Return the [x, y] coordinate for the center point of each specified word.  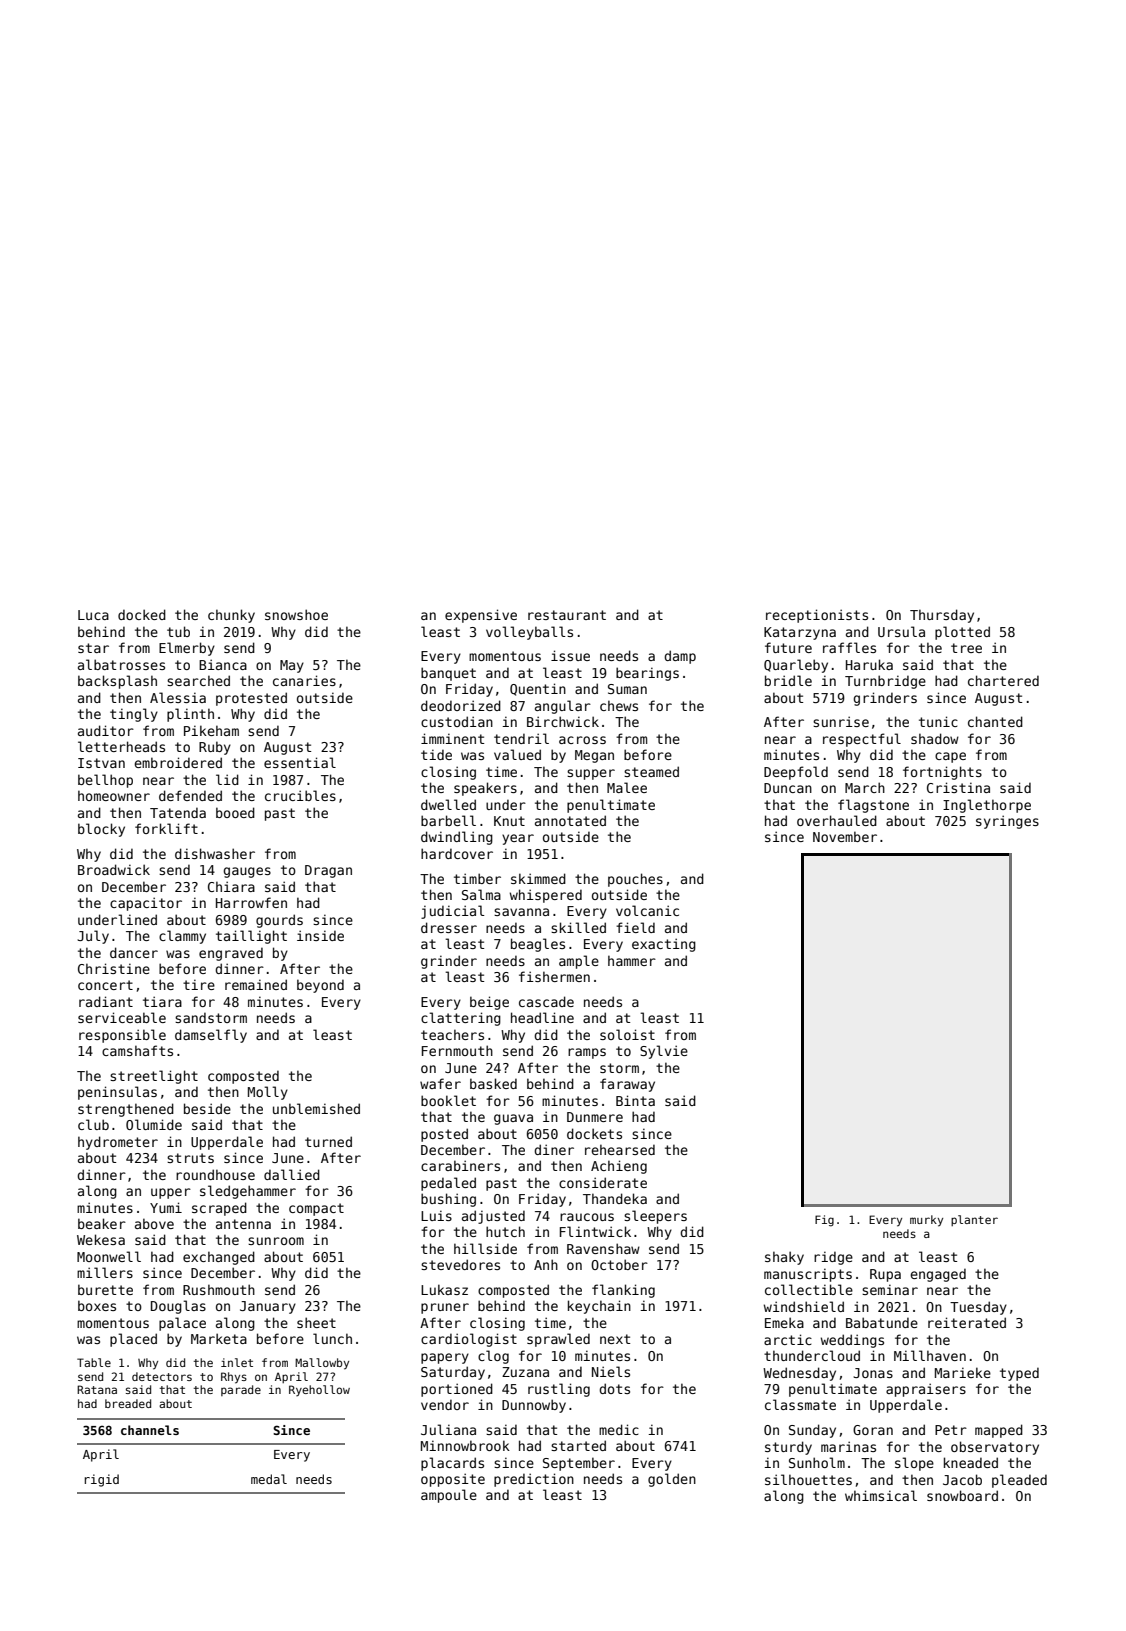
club [93, 1124]
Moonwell [109, 1256]
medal [269, 1479]
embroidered [178, 762]
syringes [1007, 822]
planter [974, 1220]
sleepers [655, 1217]
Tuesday [978, 1308]
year [518, 839]
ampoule [449, 1496]
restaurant [567, 615]
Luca [93, 615]
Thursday [942, 616]
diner [554, 1149]
